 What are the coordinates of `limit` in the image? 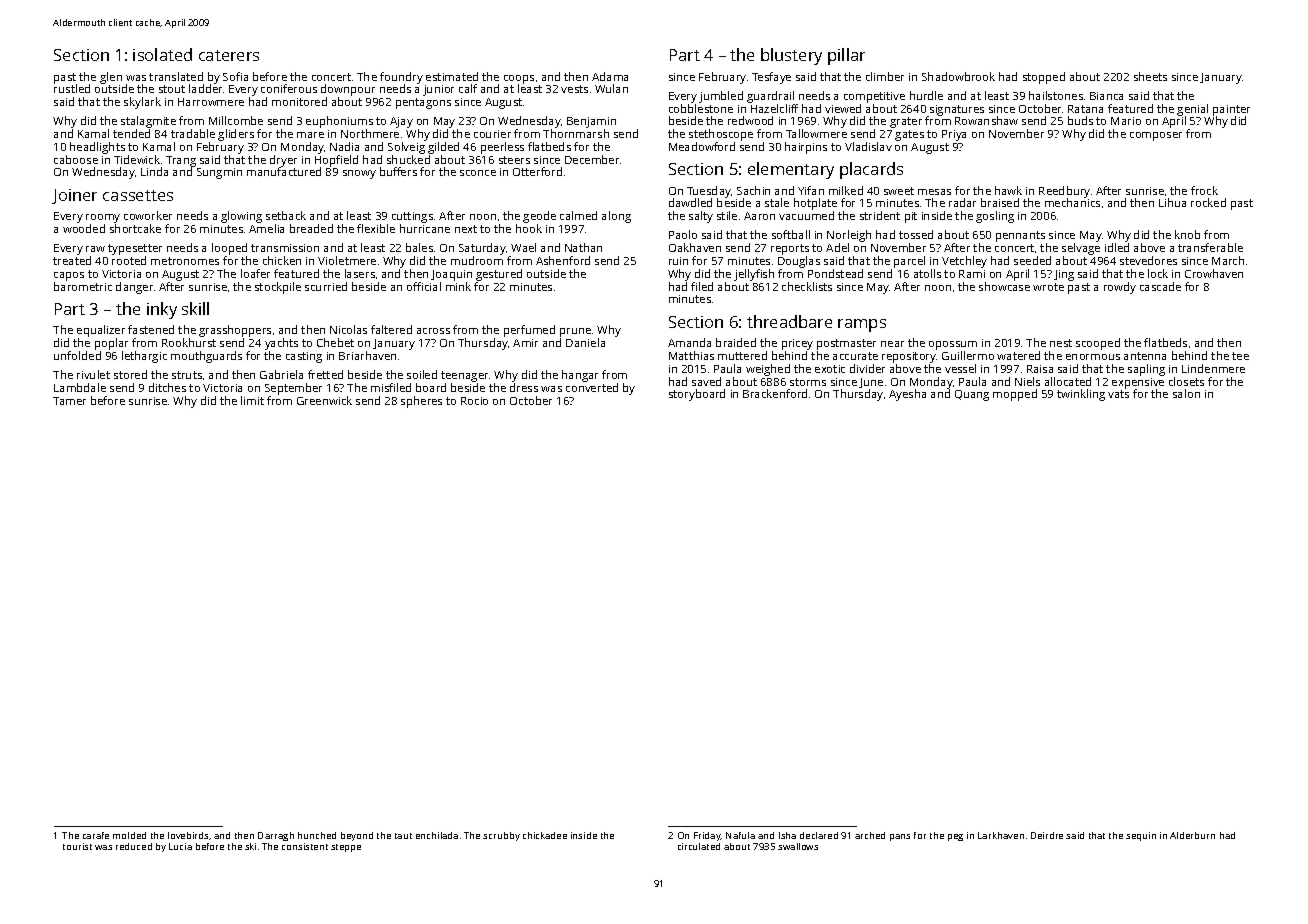 It's located at (252, 400).
